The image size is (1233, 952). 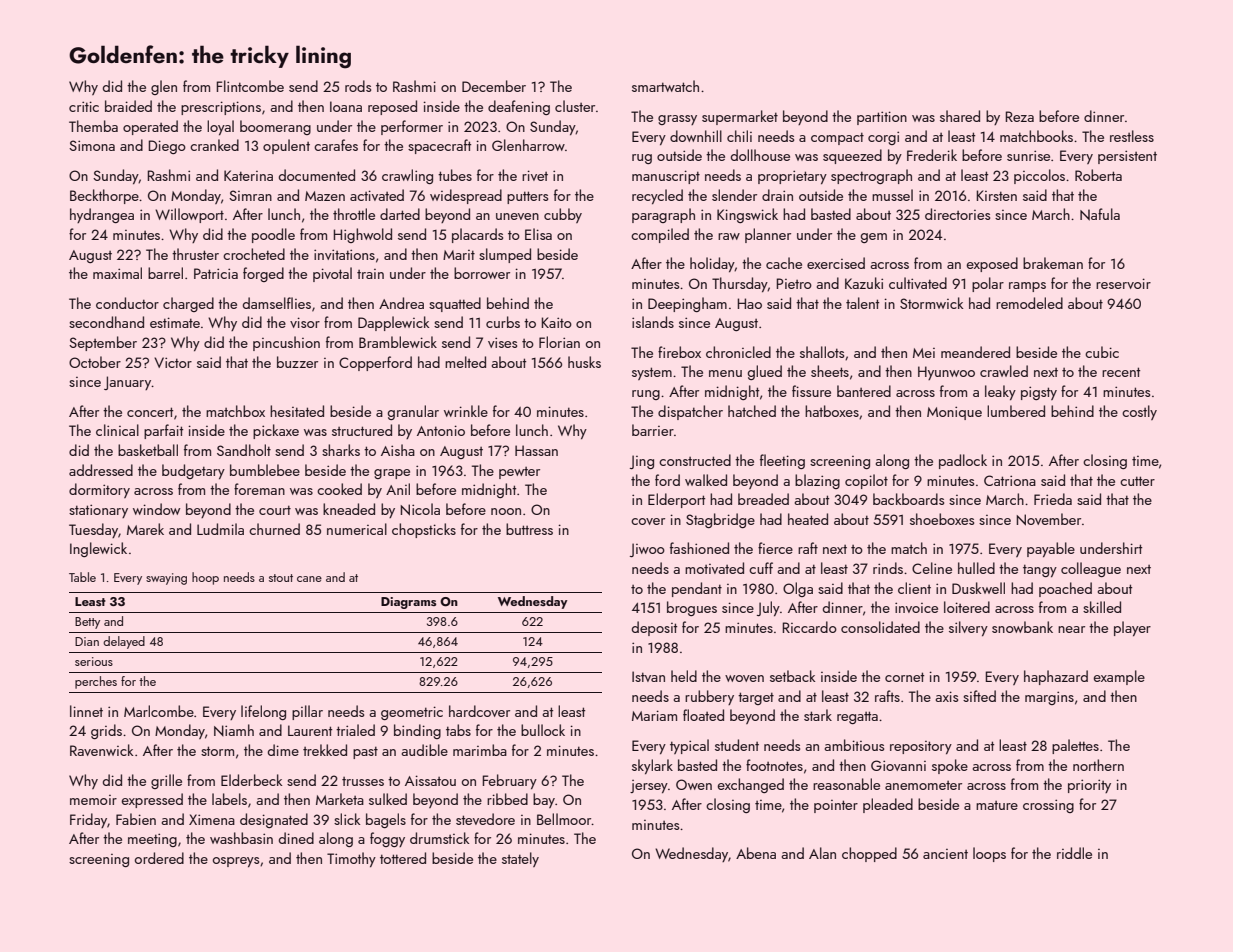 What do you see at coordinates (95, 362) in the image?
I see `October` at bounding box center [95, 362].
